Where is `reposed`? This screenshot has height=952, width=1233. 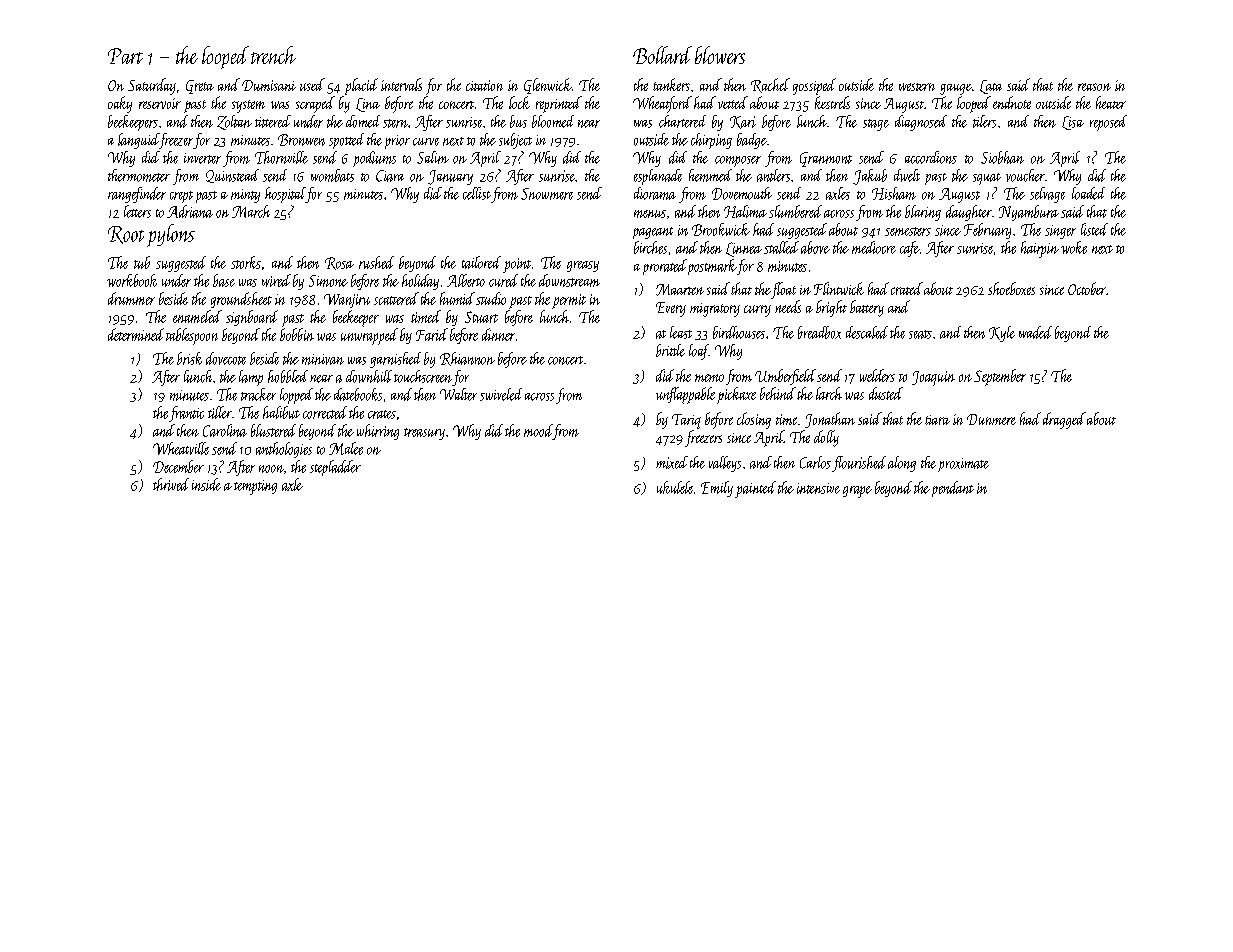
reposed is located at coordinates (1108, 123).
